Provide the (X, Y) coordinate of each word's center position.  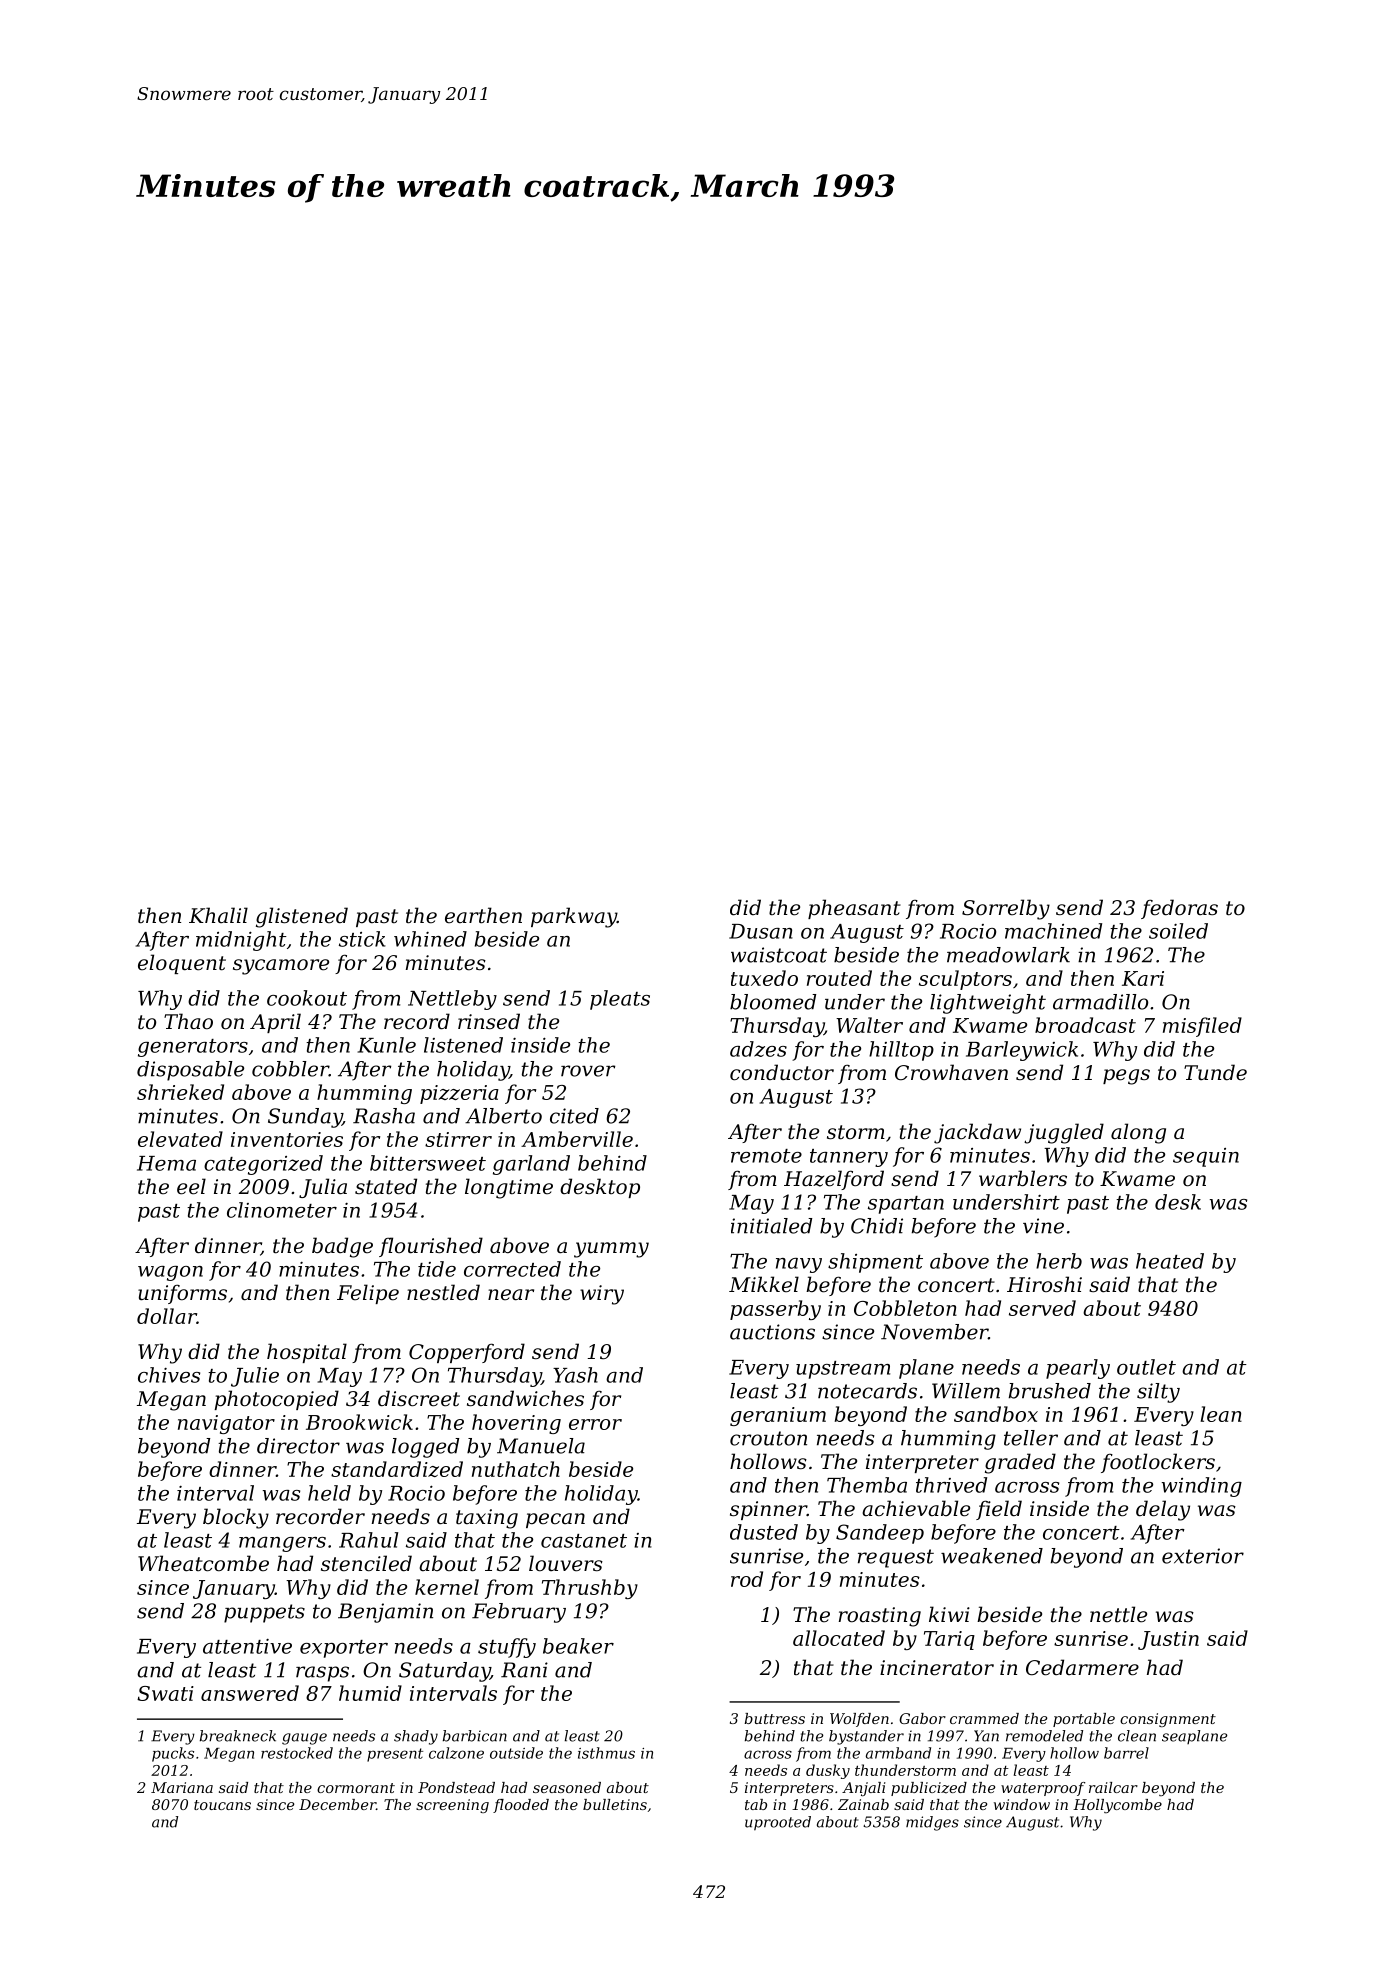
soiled (1178, 931)
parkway (574, 917)
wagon (170, 1273)
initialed (771, 1226)
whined (430, 939)
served (1042, 1308)
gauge (304, 1739)
